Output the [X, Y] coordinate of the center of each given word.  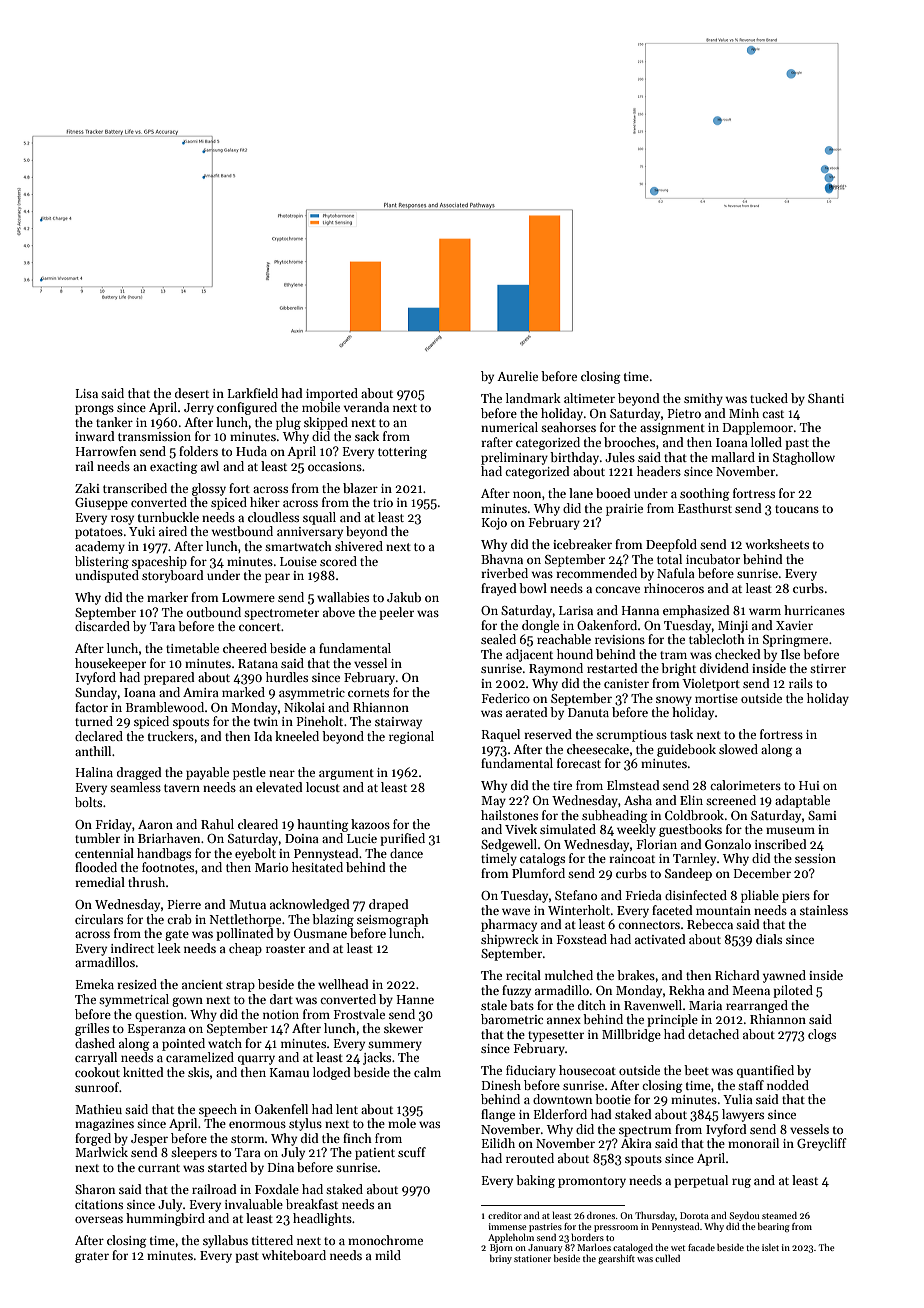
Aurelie [517, 376]
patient [375, 1154]
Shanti [826, 398]
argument [346, 774]
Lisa [87, 393]
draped [389, 905]
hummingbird [165, 1219]
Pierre [184, 904]
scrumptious [631, 736]
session [815, 858]
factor [91, 707]
